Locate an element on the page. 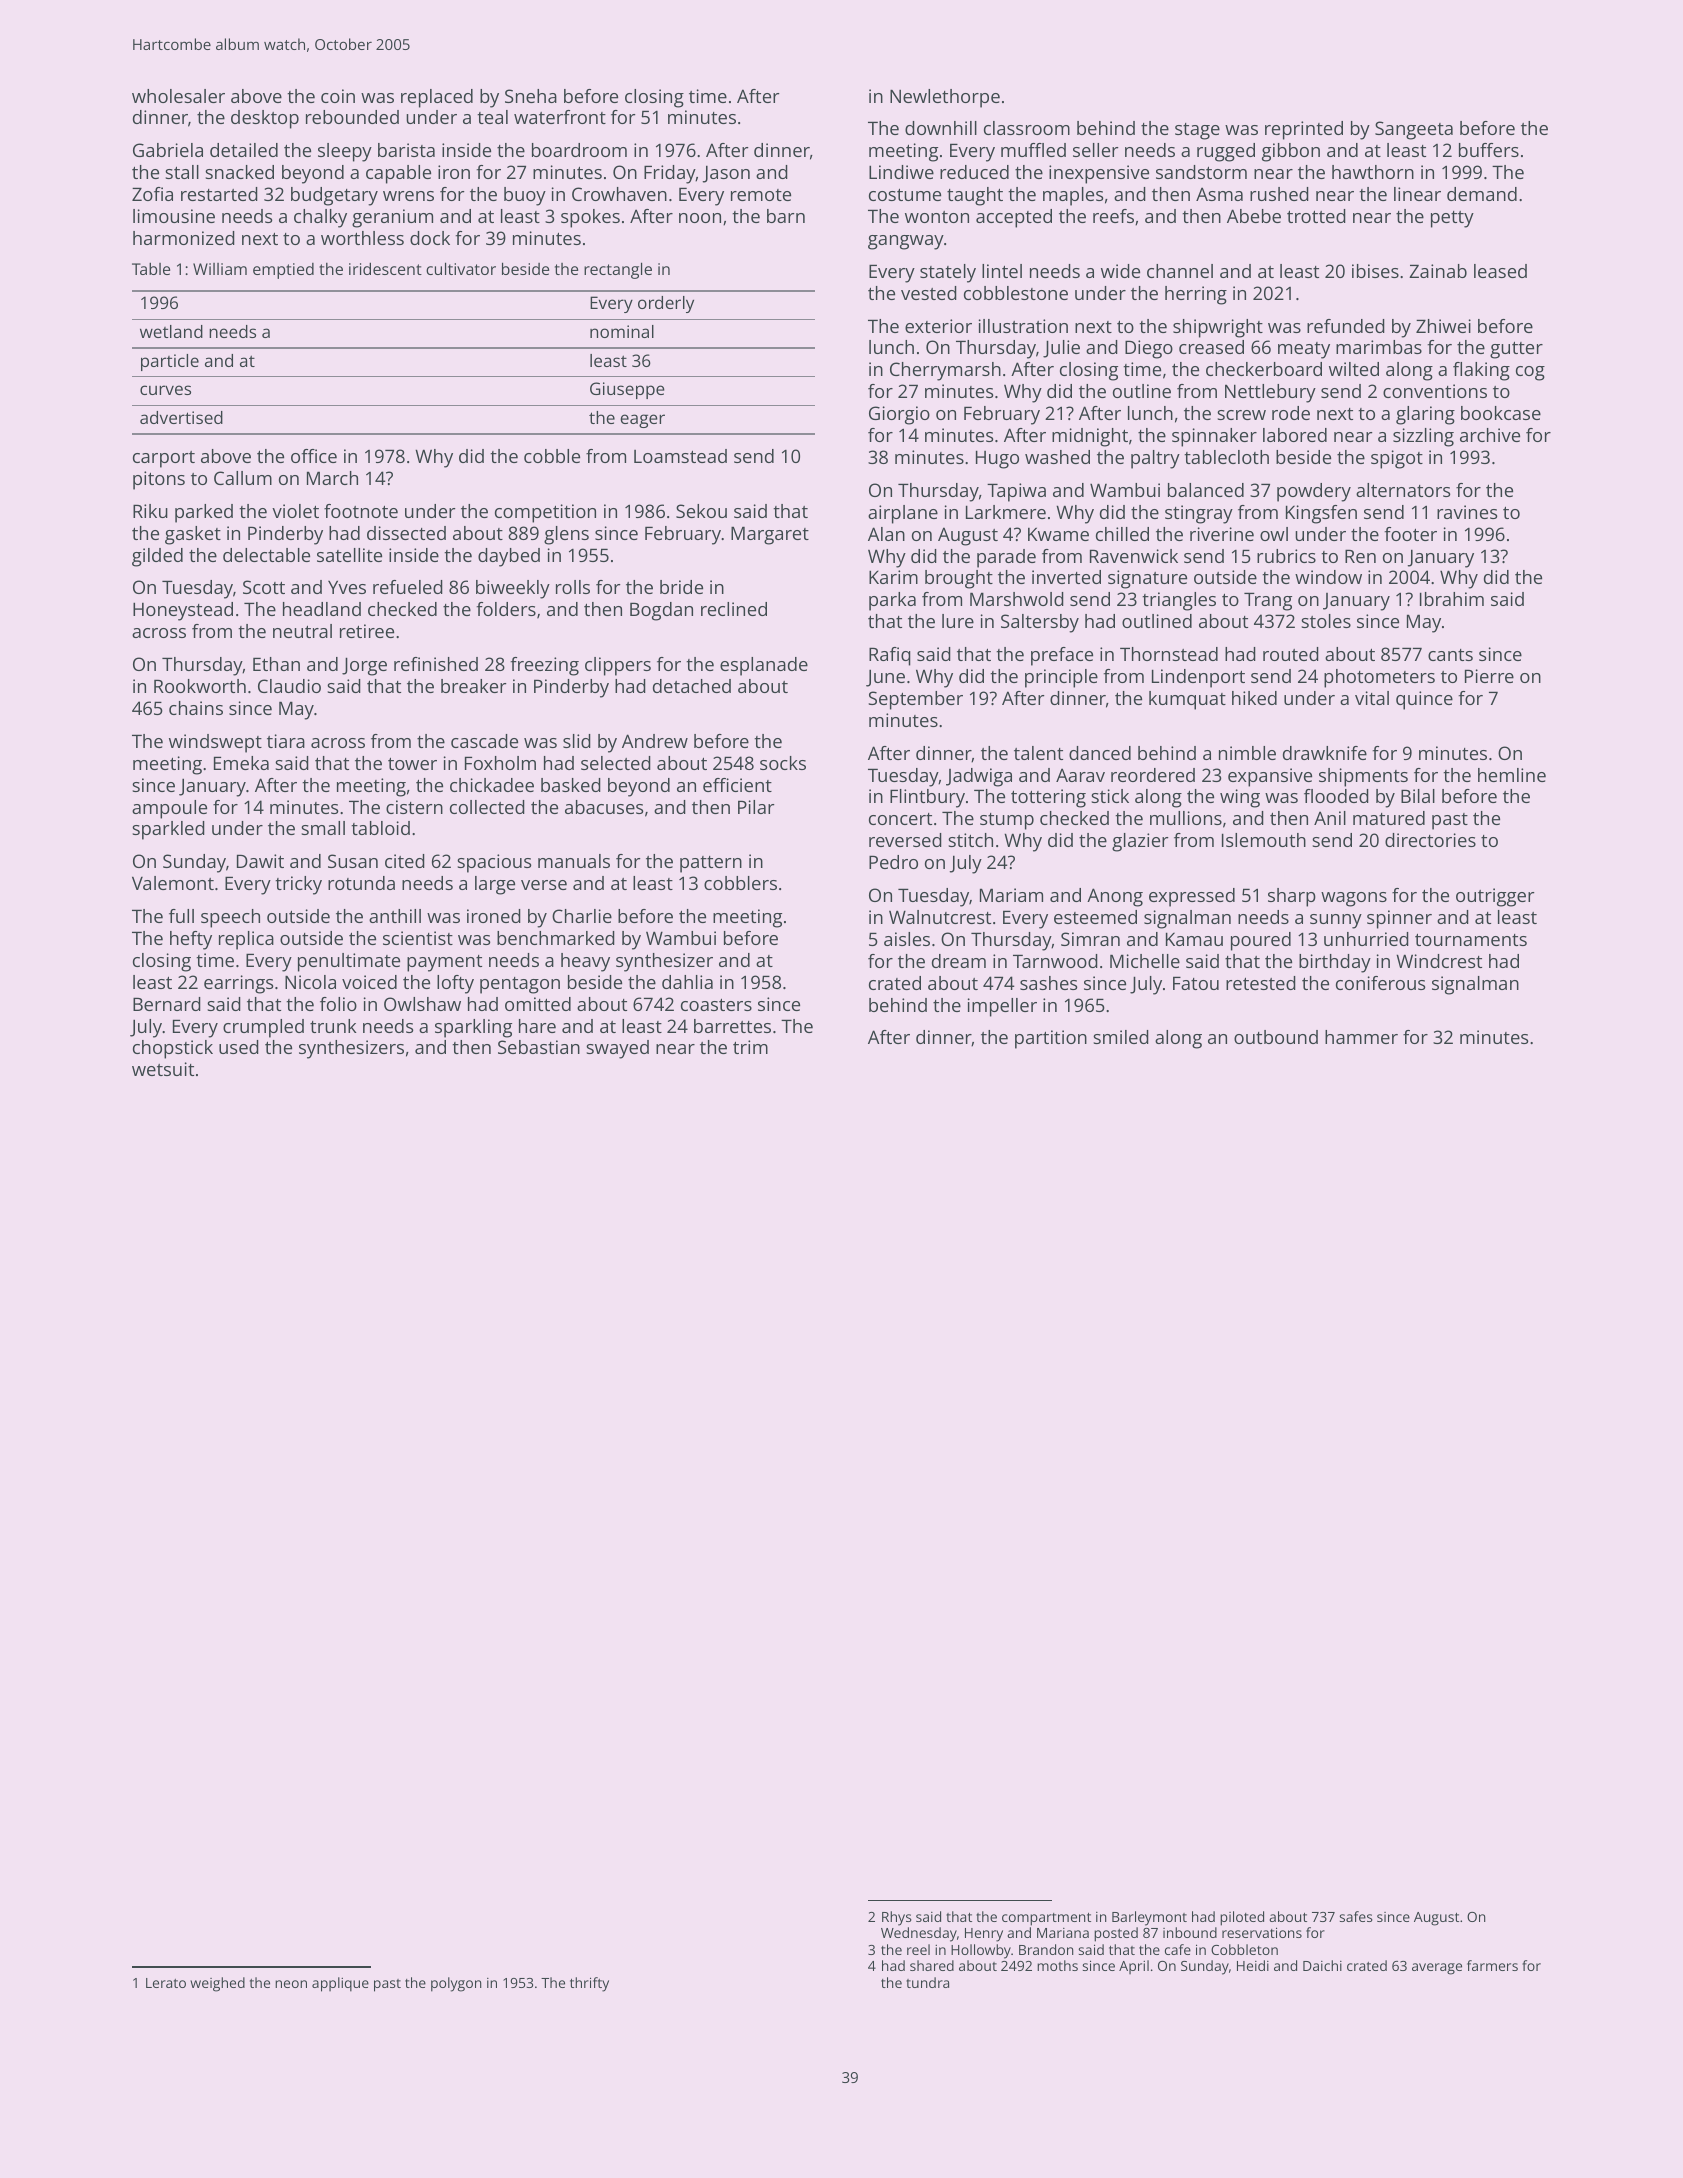 The image size is (1683, 2178). tournaments is located at coordinates (1471, 940).
